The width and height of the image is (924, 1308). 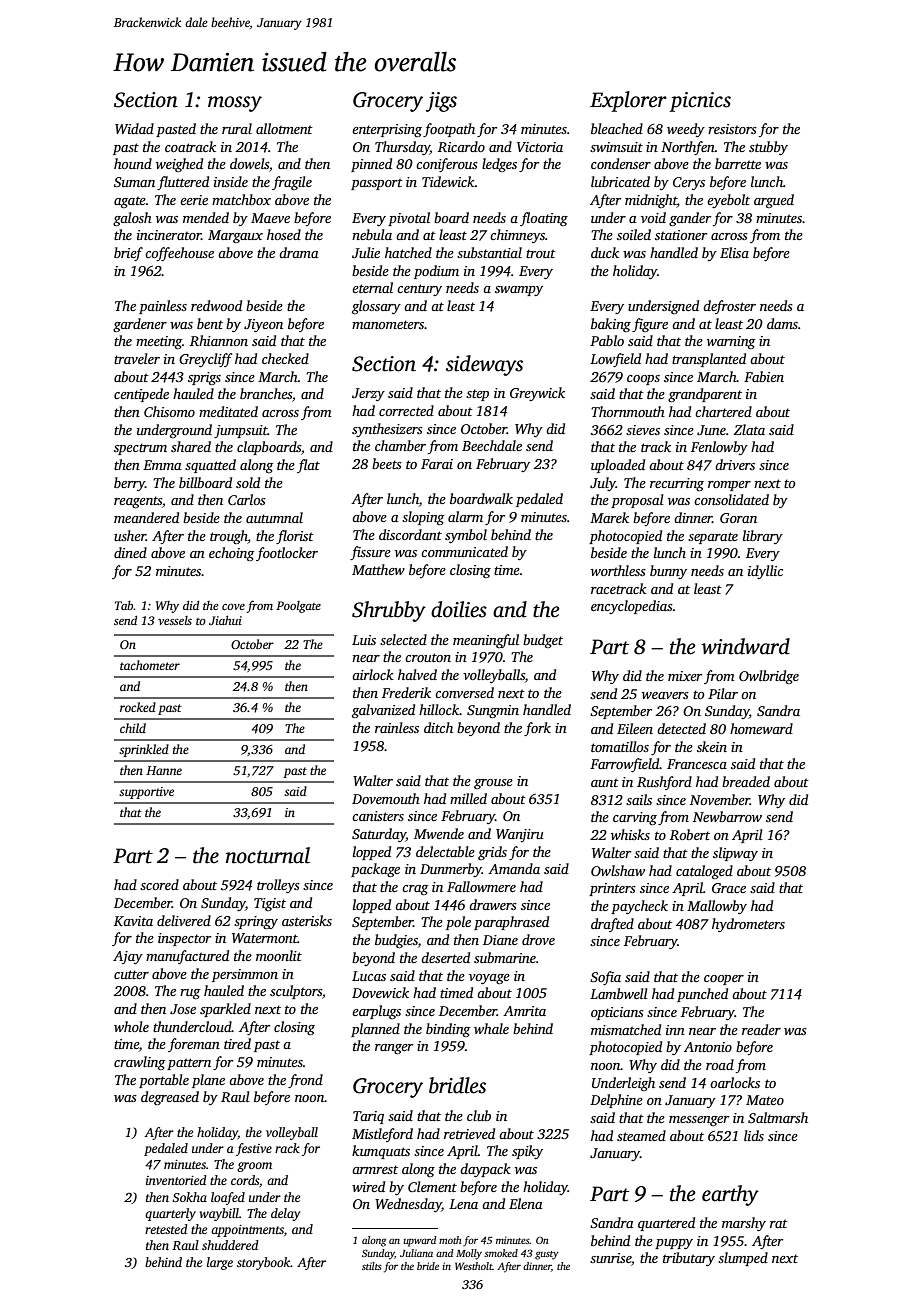 I want to click on weavers, so click(x=665, y=695).
